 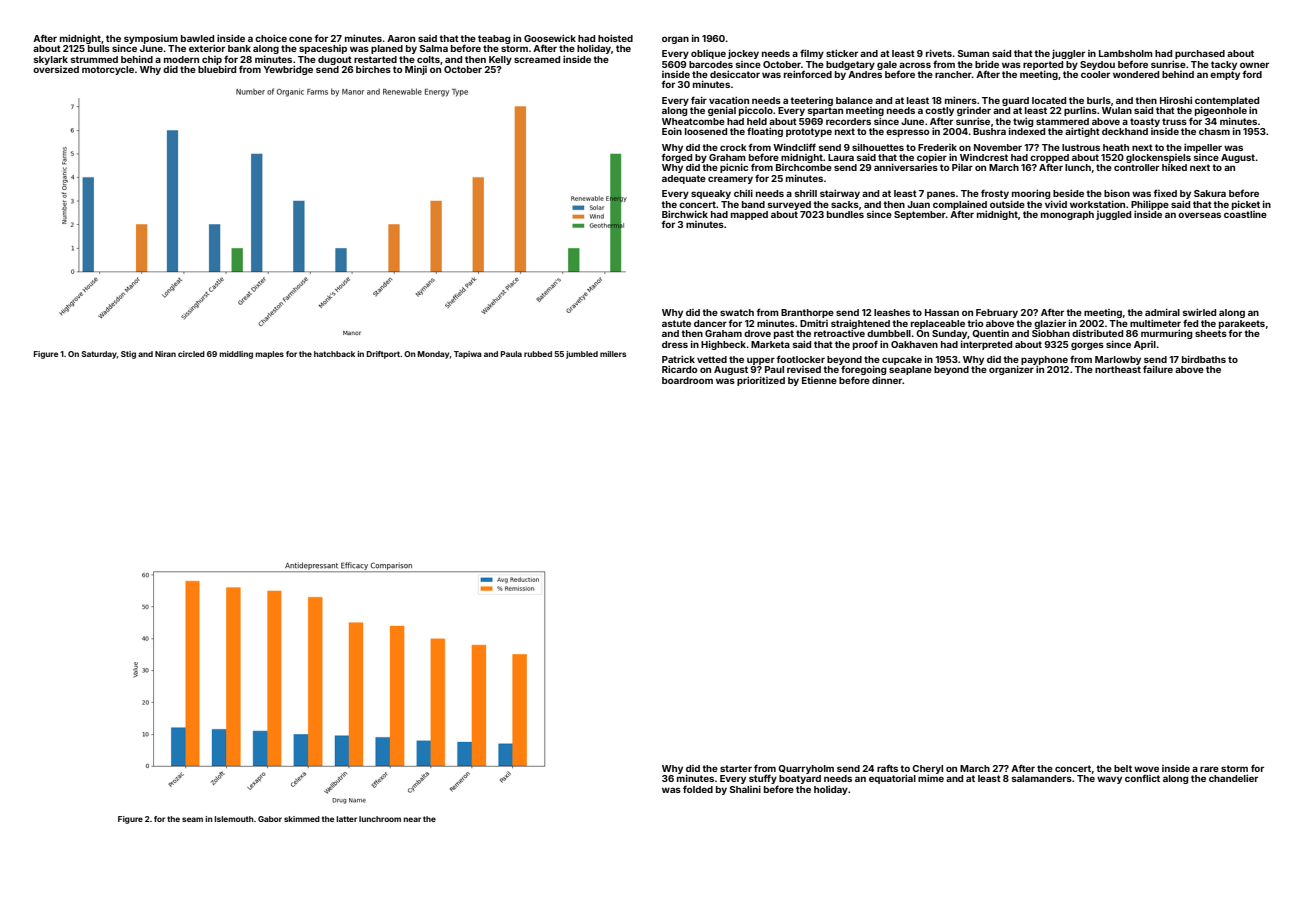 What do you see at coordinates (302, 819) in the screenshot?
I see `skimmed` at bounding box center [302, 819].
